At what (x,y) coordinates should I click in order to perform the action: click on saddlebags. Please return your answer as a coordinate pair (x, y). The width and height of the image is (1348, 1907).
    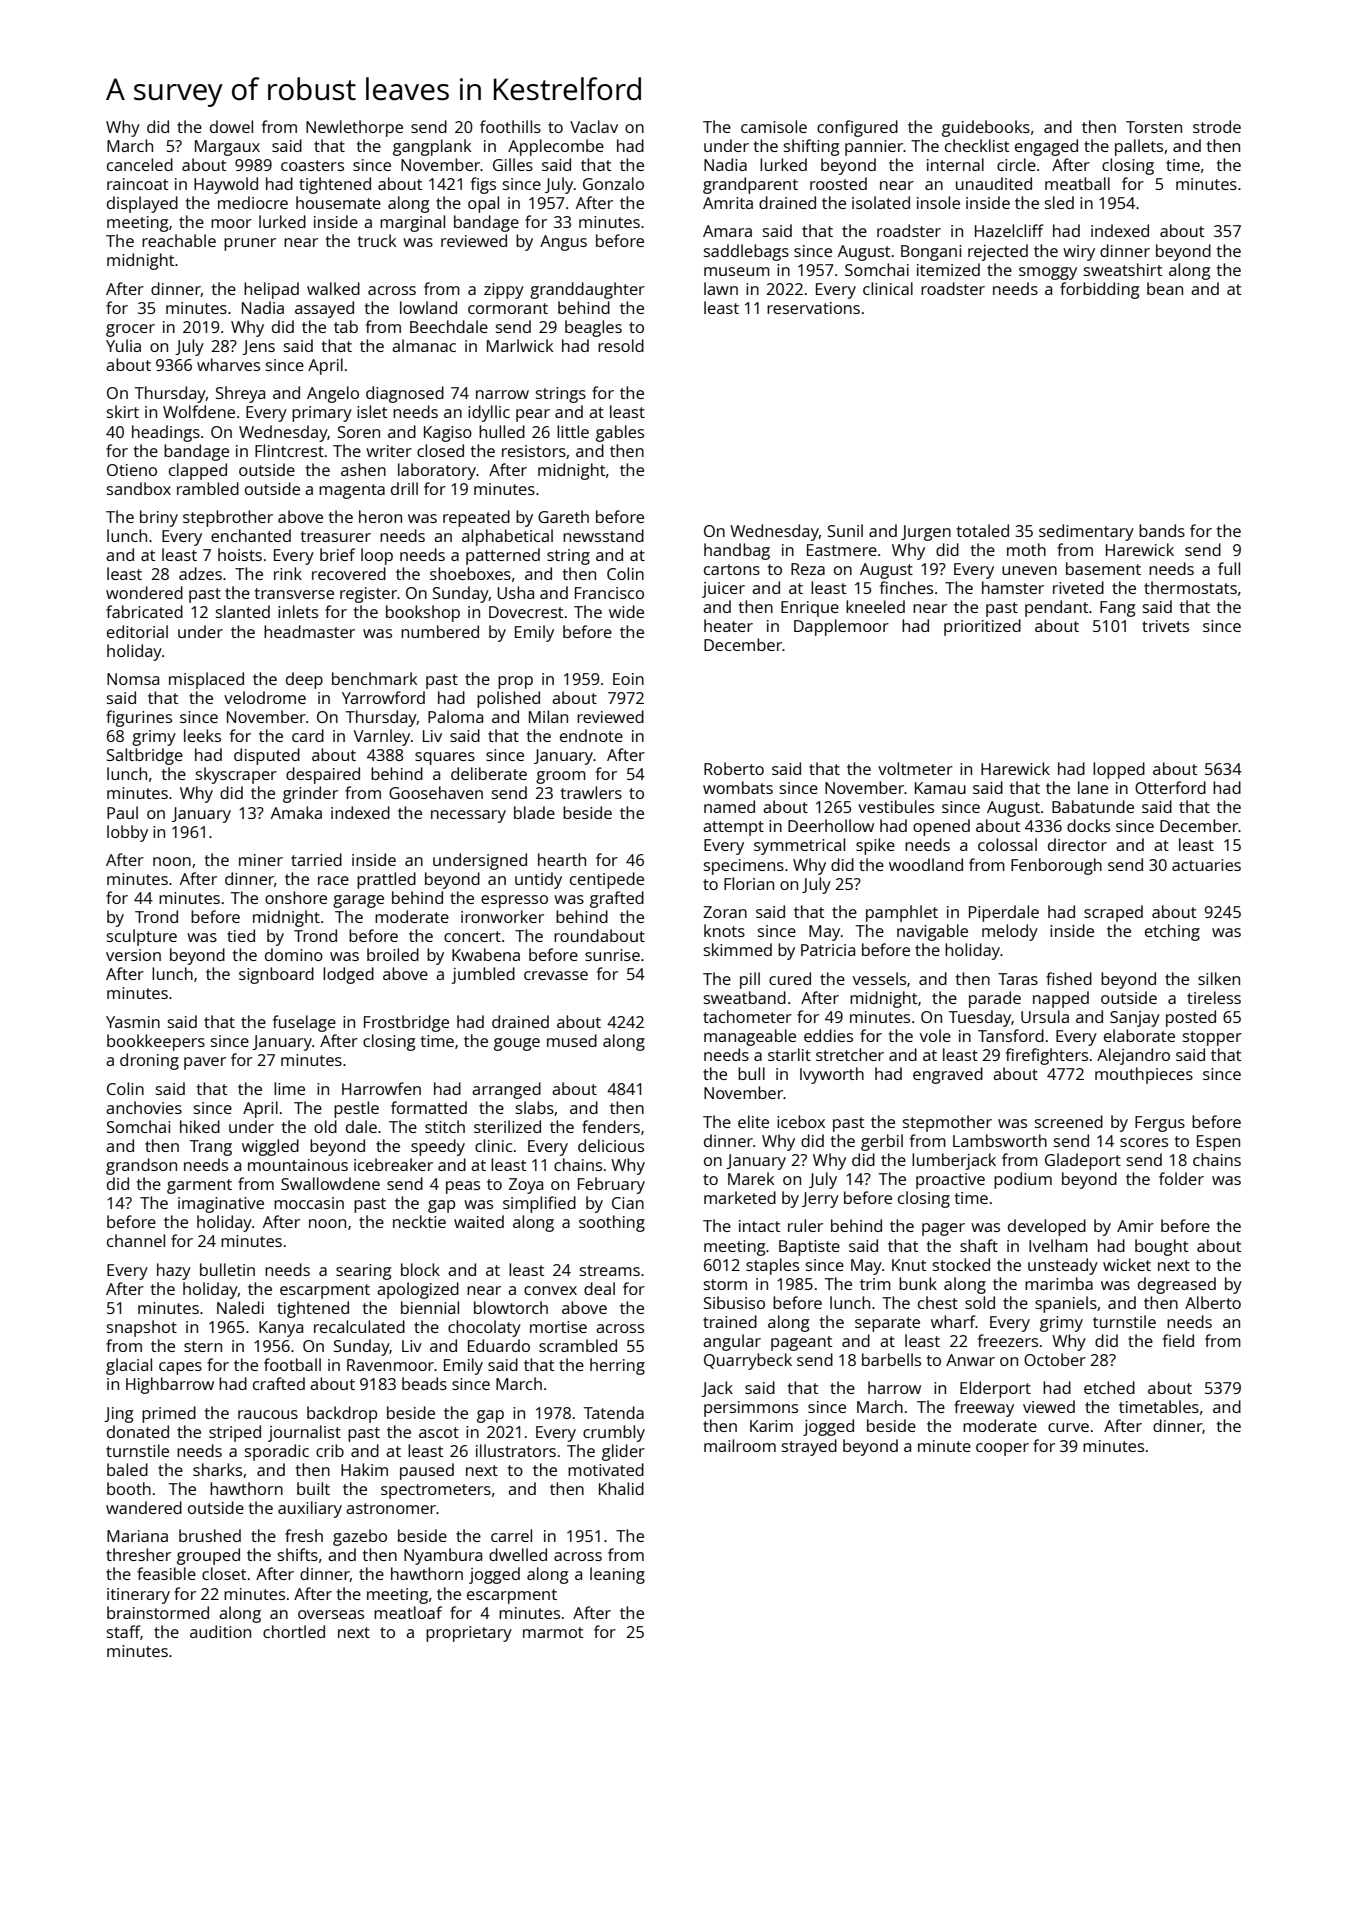
    Looking at the image, I should click on (746, 252).
